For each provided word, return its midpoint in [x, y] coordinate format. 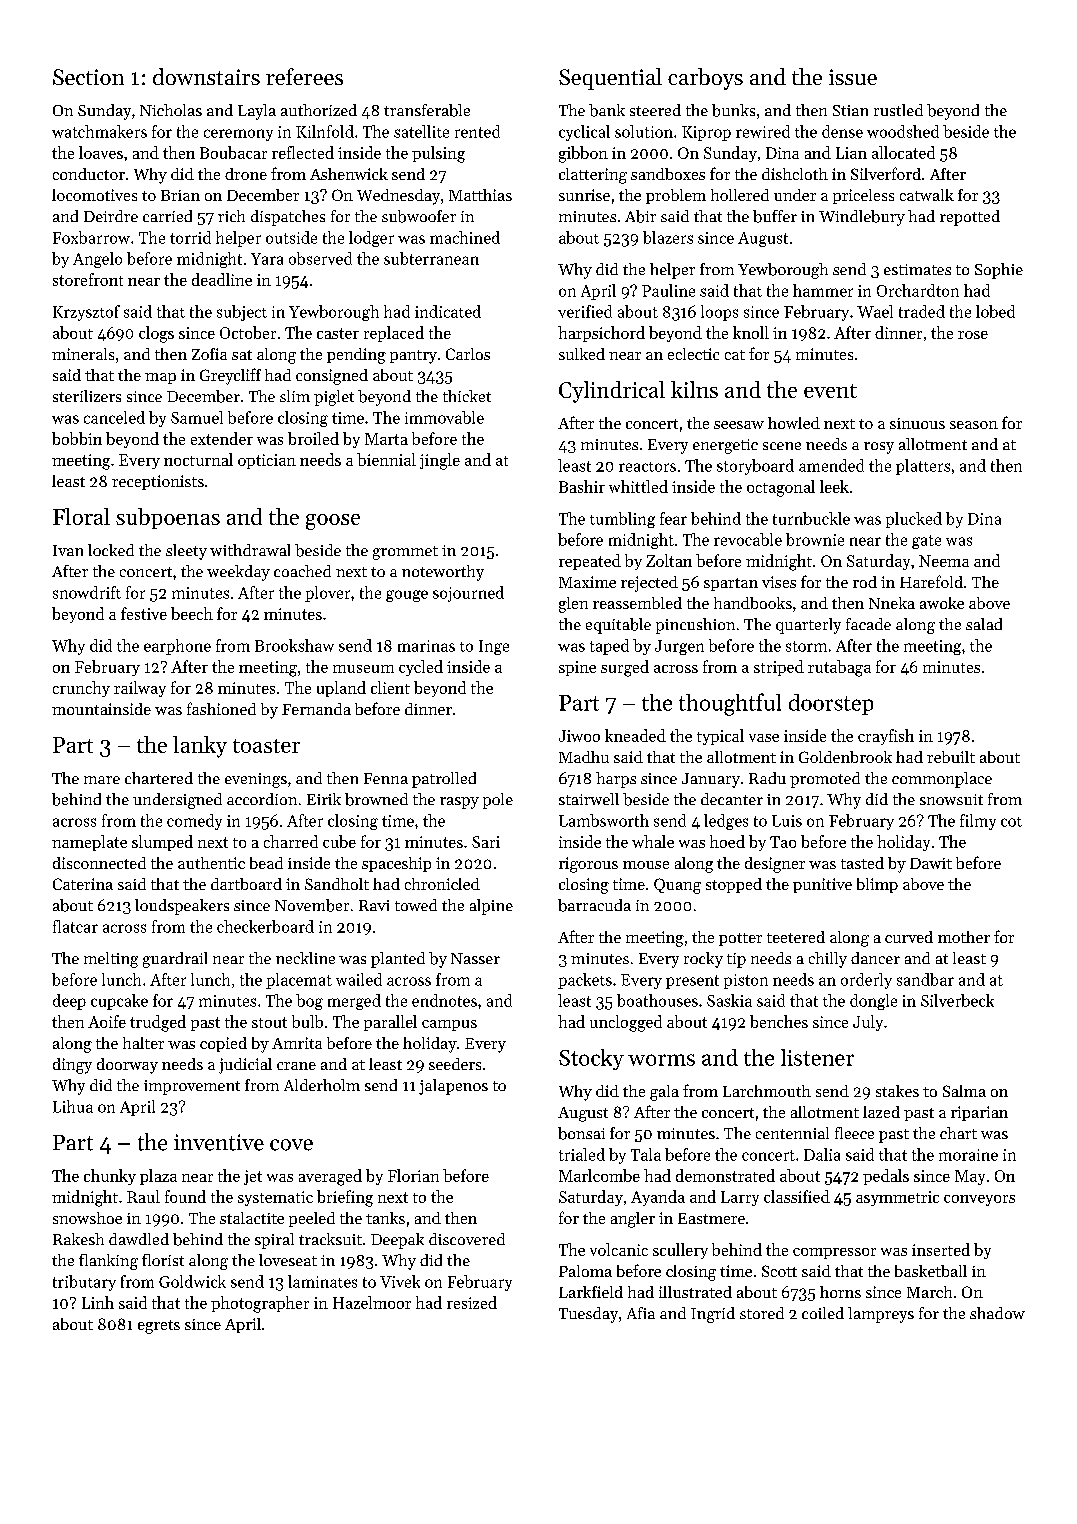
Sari [486, 842]
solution [644, 131]
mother [964, 937]
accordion [262, 799]
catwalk [927, 195]
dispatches [288, 218]
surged [625, 668]
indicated [448, 311]
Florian [413, 1175]
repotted [970, 218]
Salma [964, 1091]
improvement [192, 1087]
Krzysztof [86, 313]
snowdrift [87, 592]
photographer [260, 1304]
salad [984, 624]
